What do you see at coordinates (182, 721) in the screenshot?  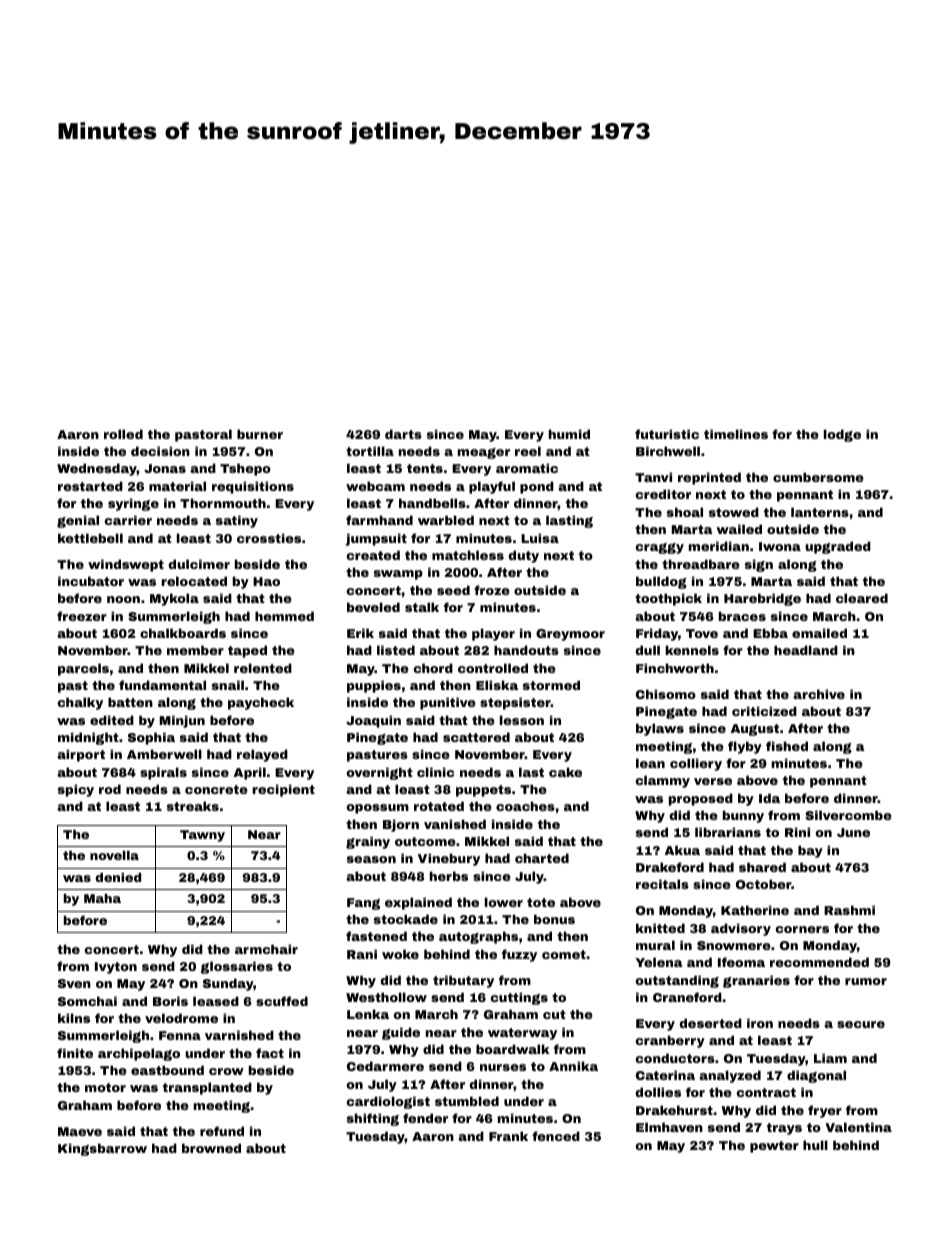 I see `Minjun` at bounding box center [182, 721].
